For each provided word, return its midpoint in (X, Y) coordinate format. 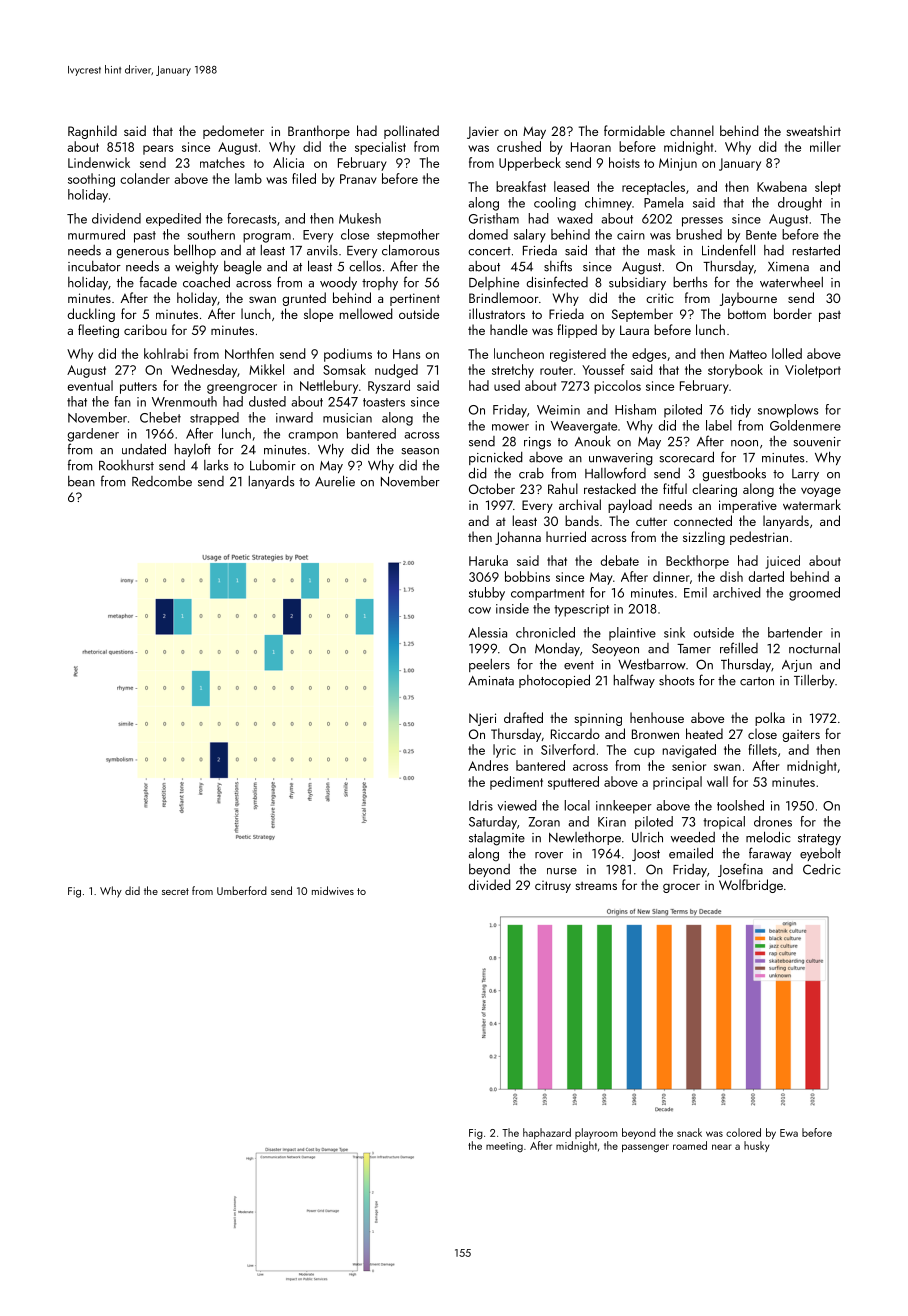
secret (175, 891)
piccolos (617, 387)
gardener (93, 435)
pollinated (411, 132)
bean (81, 481)
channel (692, 130)
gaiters (801, 736)
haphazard (547, 1133)
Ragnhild (92, 132)
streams (596, 886)
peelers (489, 665)
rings (537, 443)
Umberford (242, 890)
